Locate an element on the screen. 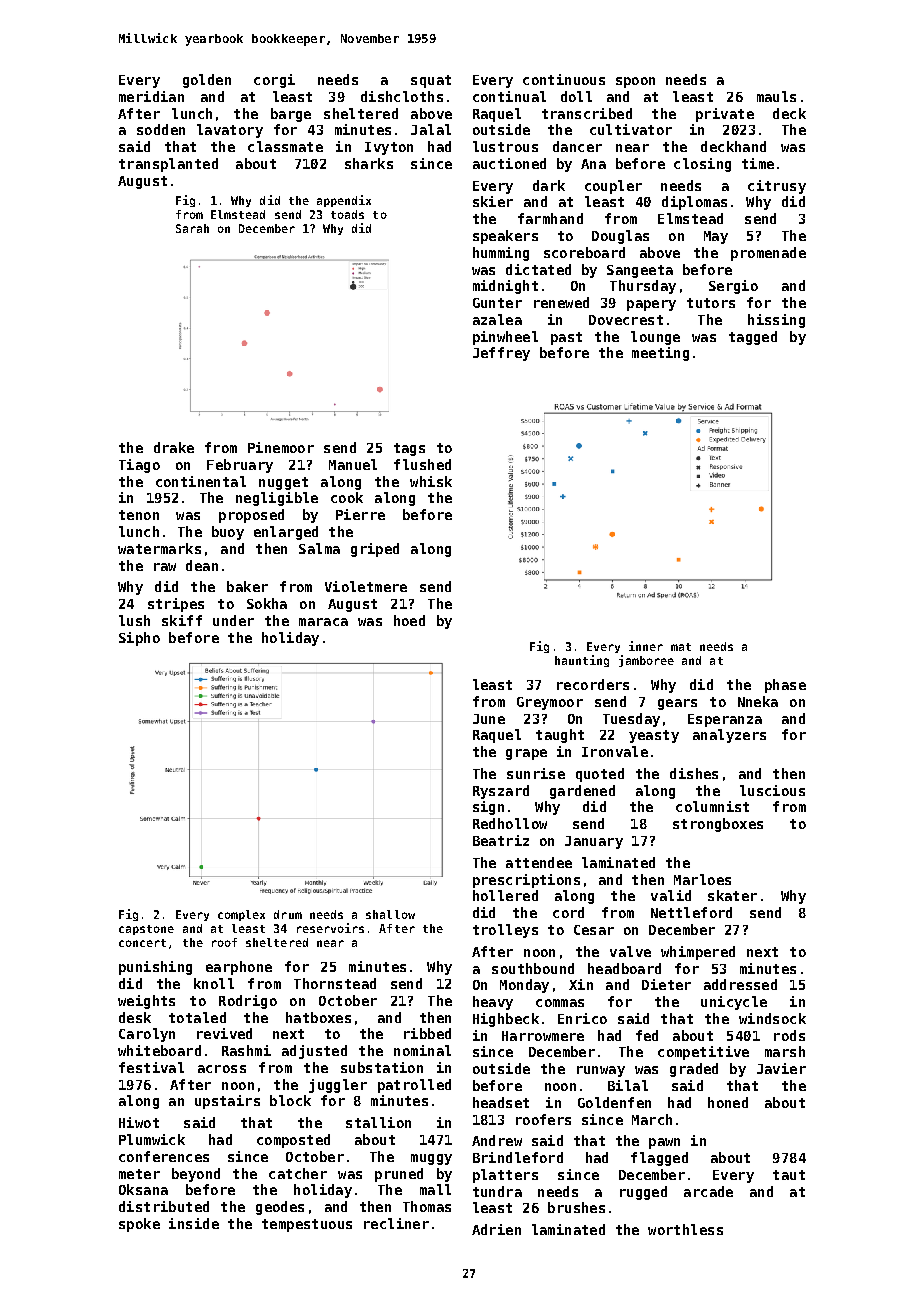 This screenshot has width=924, height=1308. Sarah is located at coordinates (192, 228).
